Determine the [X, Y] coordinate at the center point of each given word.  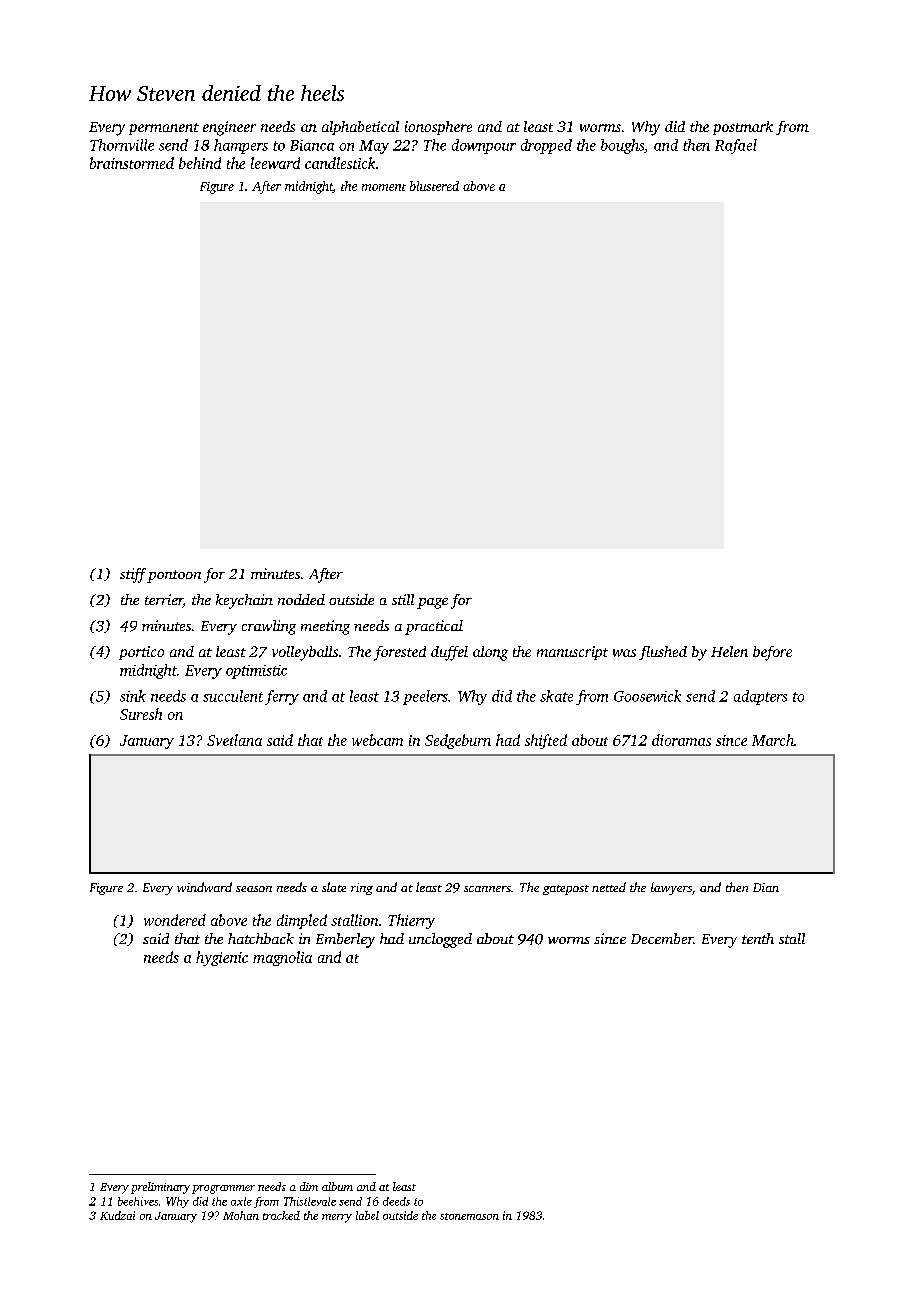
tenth [758, 938]
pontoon [174, 576]
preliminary [160, 1188]
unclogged [440, 940]
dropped [546, 146]
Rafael [736, 146]
